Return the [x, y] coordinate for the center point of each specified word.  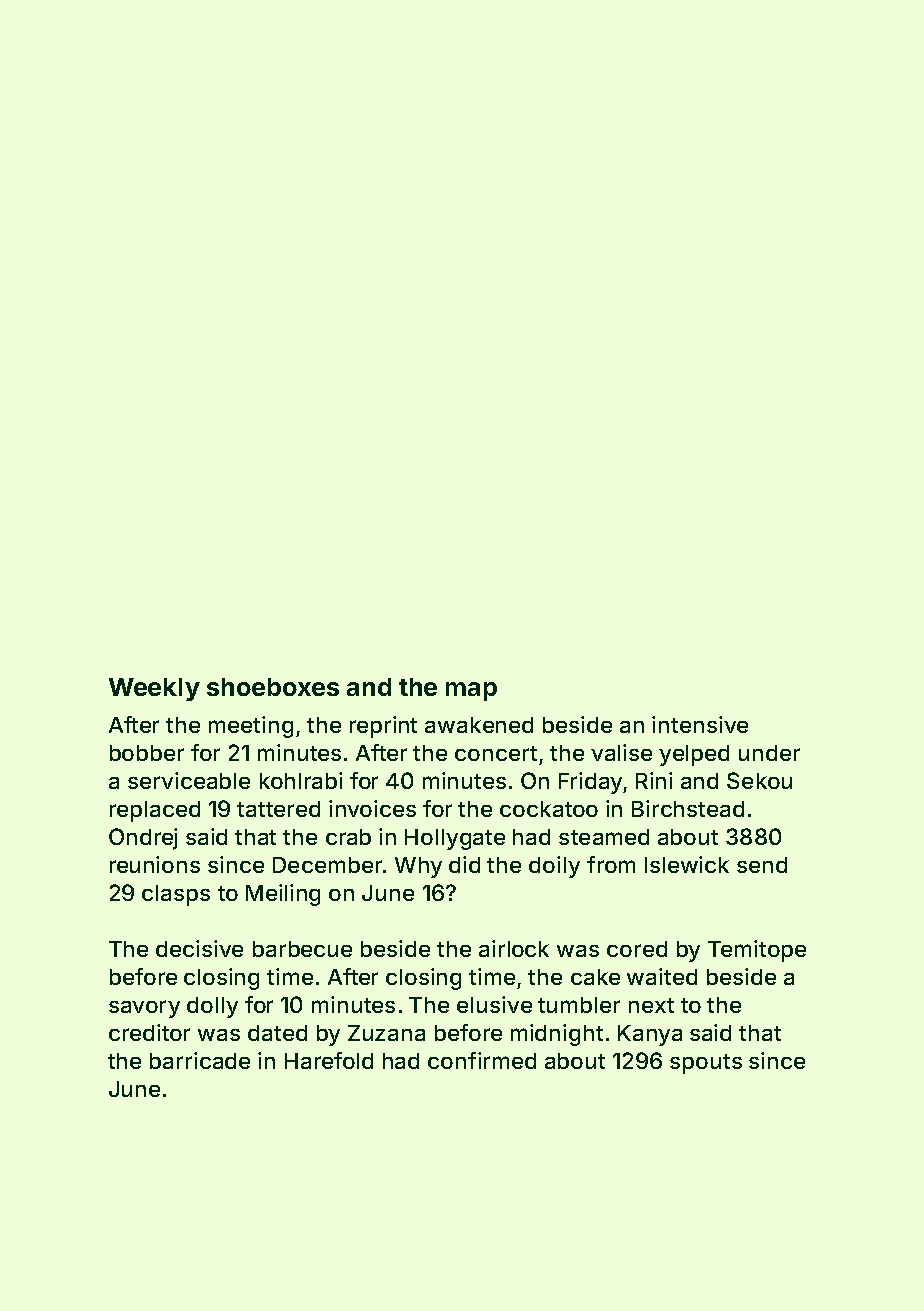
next [651, 1005]
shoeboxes [273, 687]
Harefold [329, 1060]
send [762, 865]
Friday [590, 783]
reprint [383, 727]
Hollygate [455, 839]
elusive [494, 1004]
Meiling [283, 895]
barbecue [302, 949]
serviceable [189, 780]
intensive [700, 724]
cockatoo [549, 809]
